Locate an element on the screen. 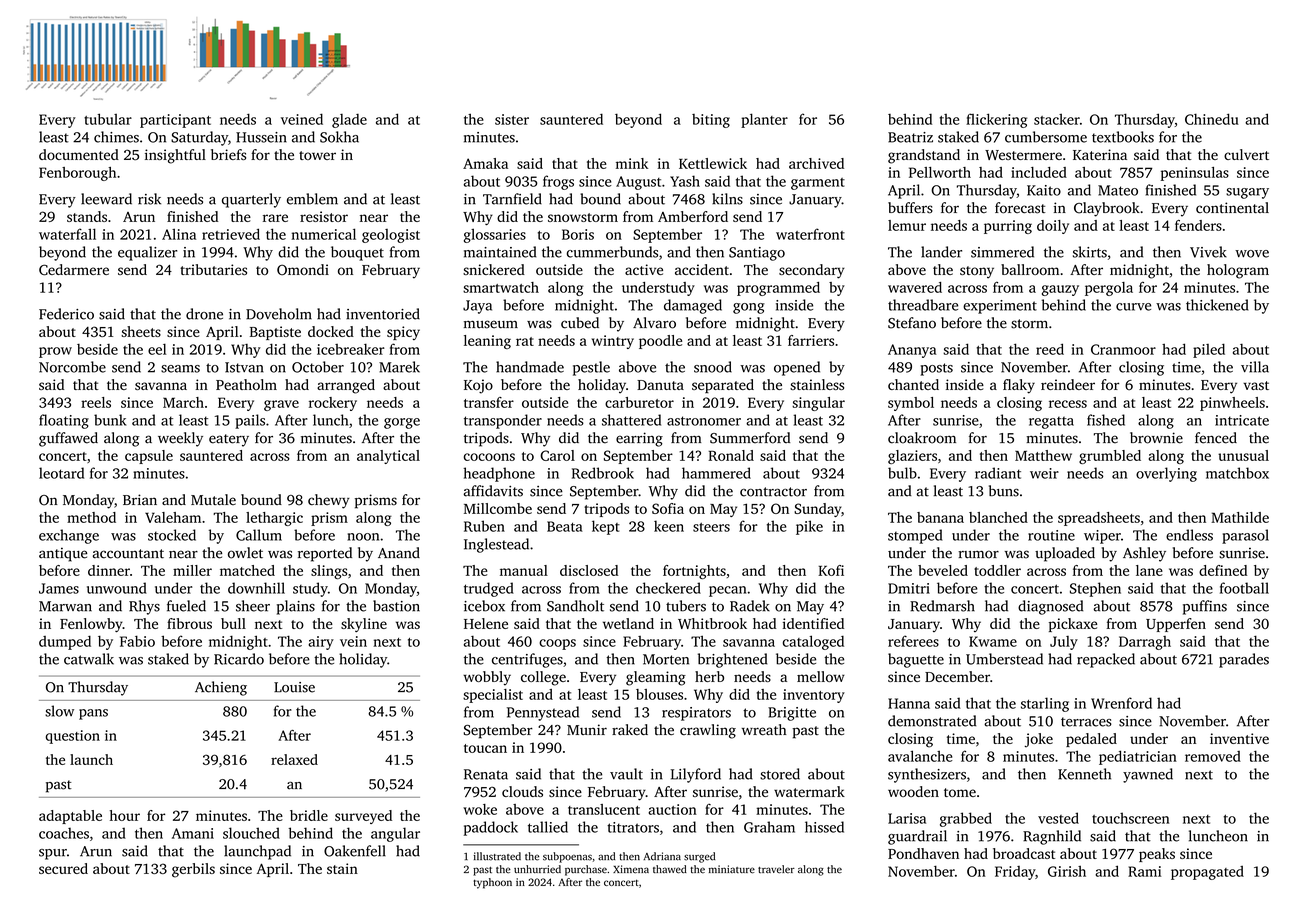 This screenshot has width=1308, height=924. sister is located at coordinates (512, 119).
